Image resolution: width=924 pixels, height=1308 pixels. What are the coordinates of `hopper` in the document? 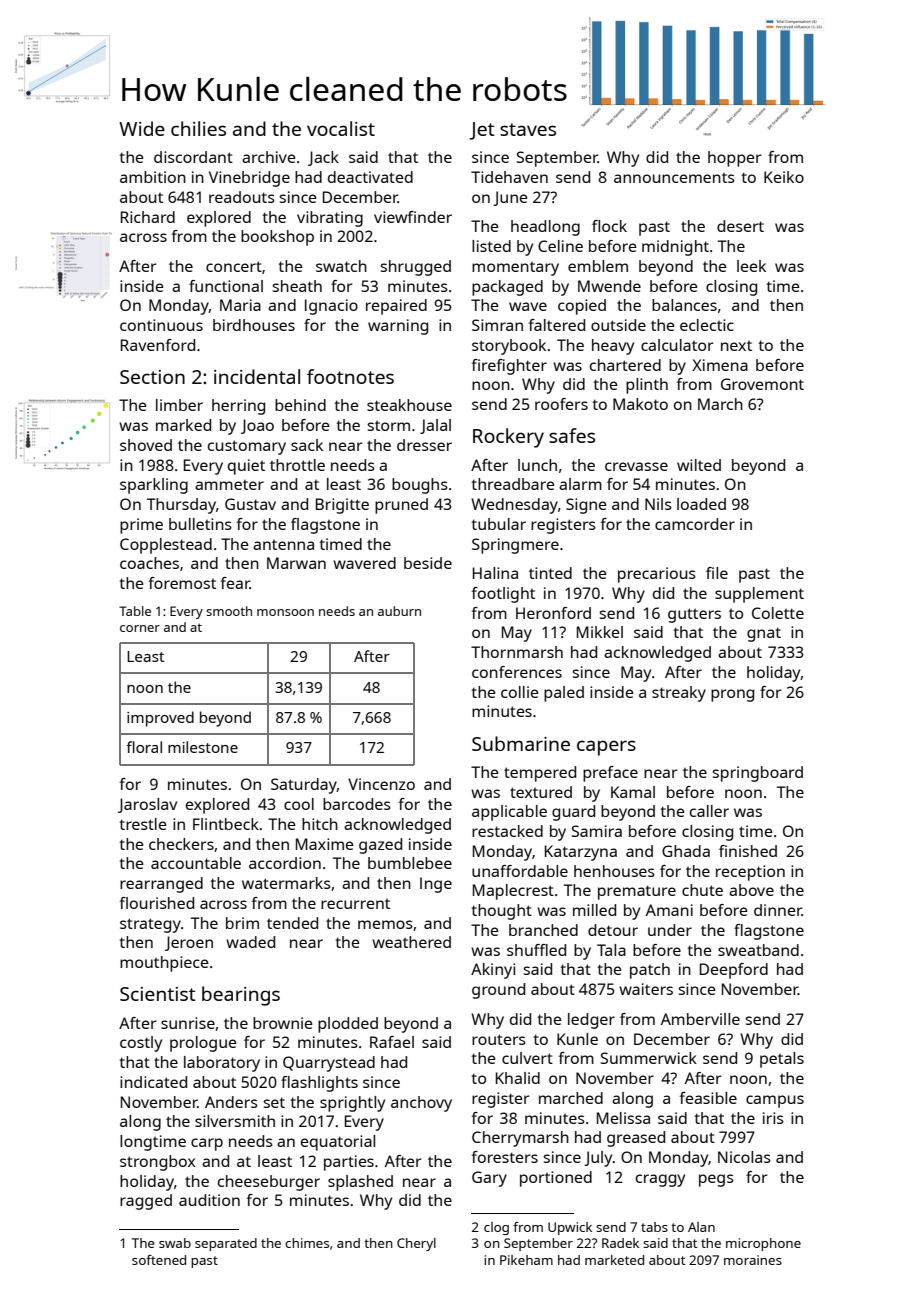 It's located at (735, 159).
